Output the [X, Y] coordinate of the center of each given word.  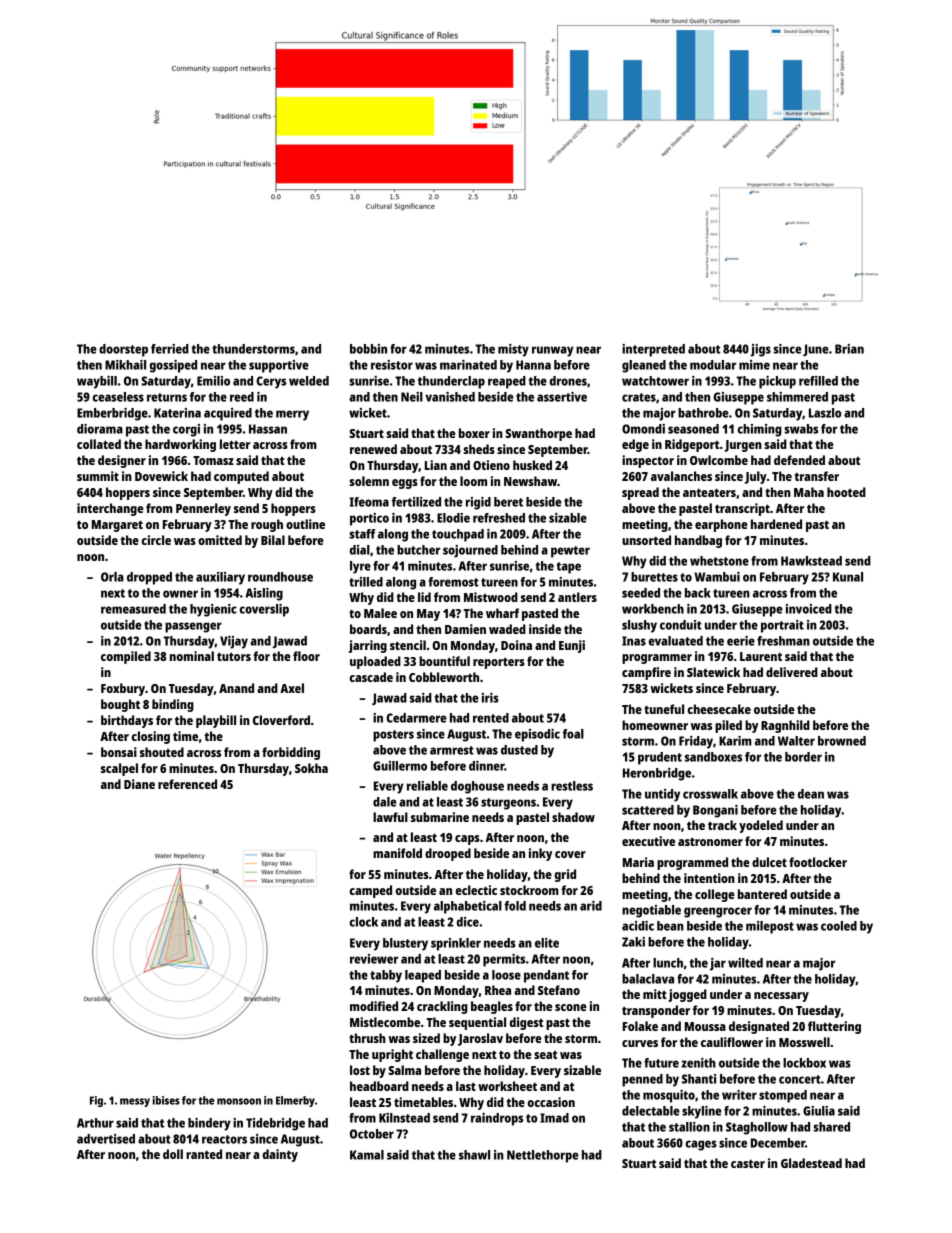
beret [508, 502]
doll [173, 1154]
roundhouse [280, 577]
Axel [292, 688]
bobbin [368, 349]
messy [135, 1102]
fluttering [834, 1027]
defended [799, 460]
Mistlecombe [385, 1022]
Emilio [213, 381]
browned [842, 741]
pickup [777, 382]
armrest [452, 750]
